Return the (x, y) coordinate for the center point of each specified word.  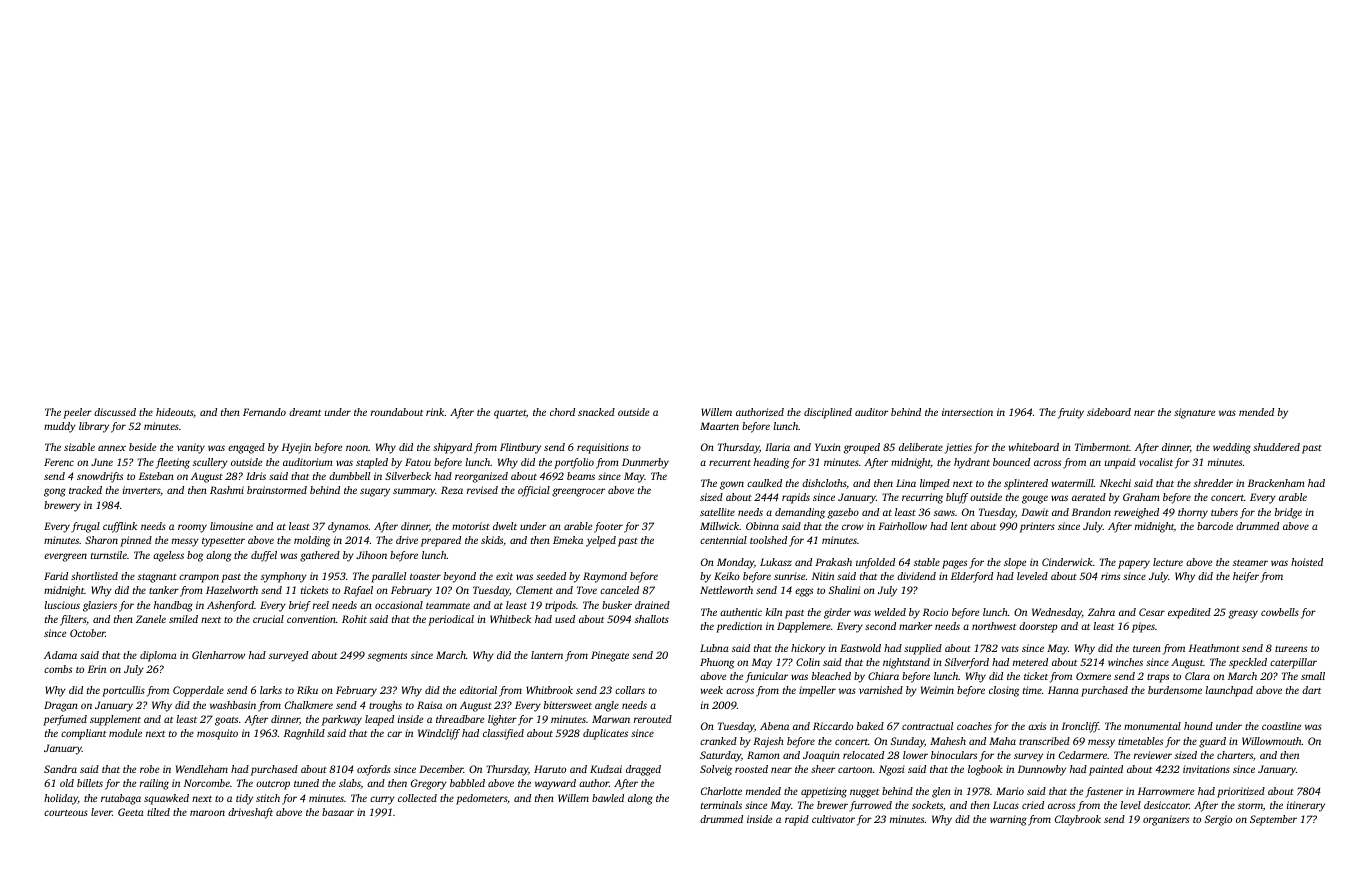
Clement (534, 590)
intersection (967, 412)
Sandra (60, 769)
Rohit (354, 619)
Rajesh (768, 742)
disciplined (828, 413)
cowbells (1280, 612)
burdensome (1175, 690)
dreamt (305, 412)
